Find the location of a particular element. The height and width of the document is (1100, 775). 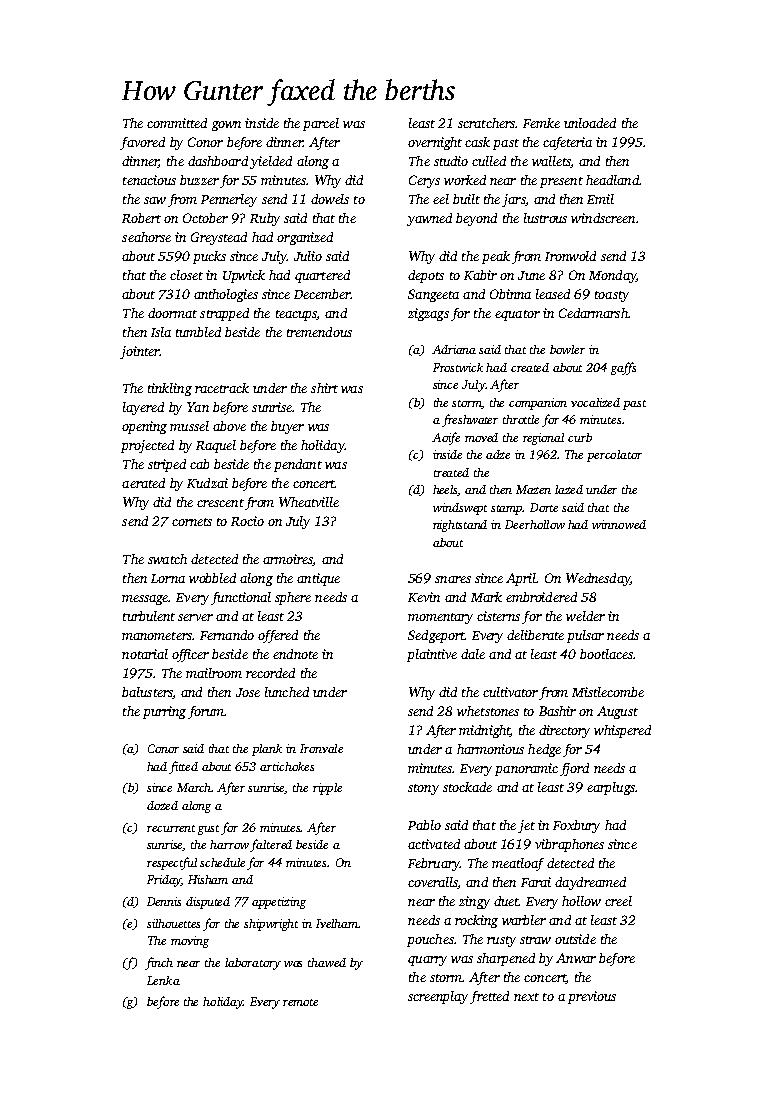

parcel is located at coordinates (321, 124).
